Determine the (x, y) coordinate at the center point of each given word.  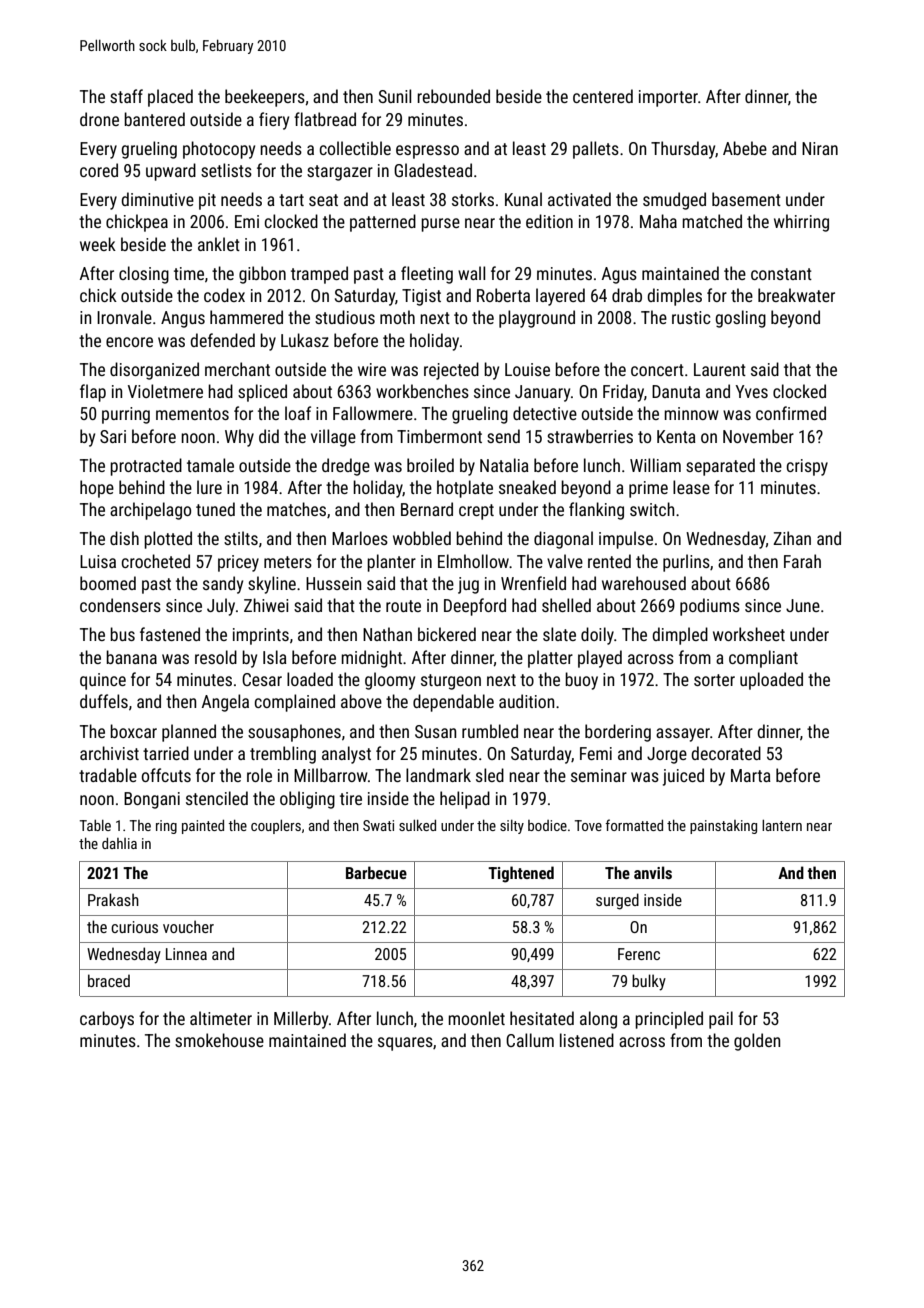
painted (203, 827)
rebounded (453, 96)
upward (171, 172)
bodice (547, 825)
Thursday (683, 150)
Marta (751, 775)
